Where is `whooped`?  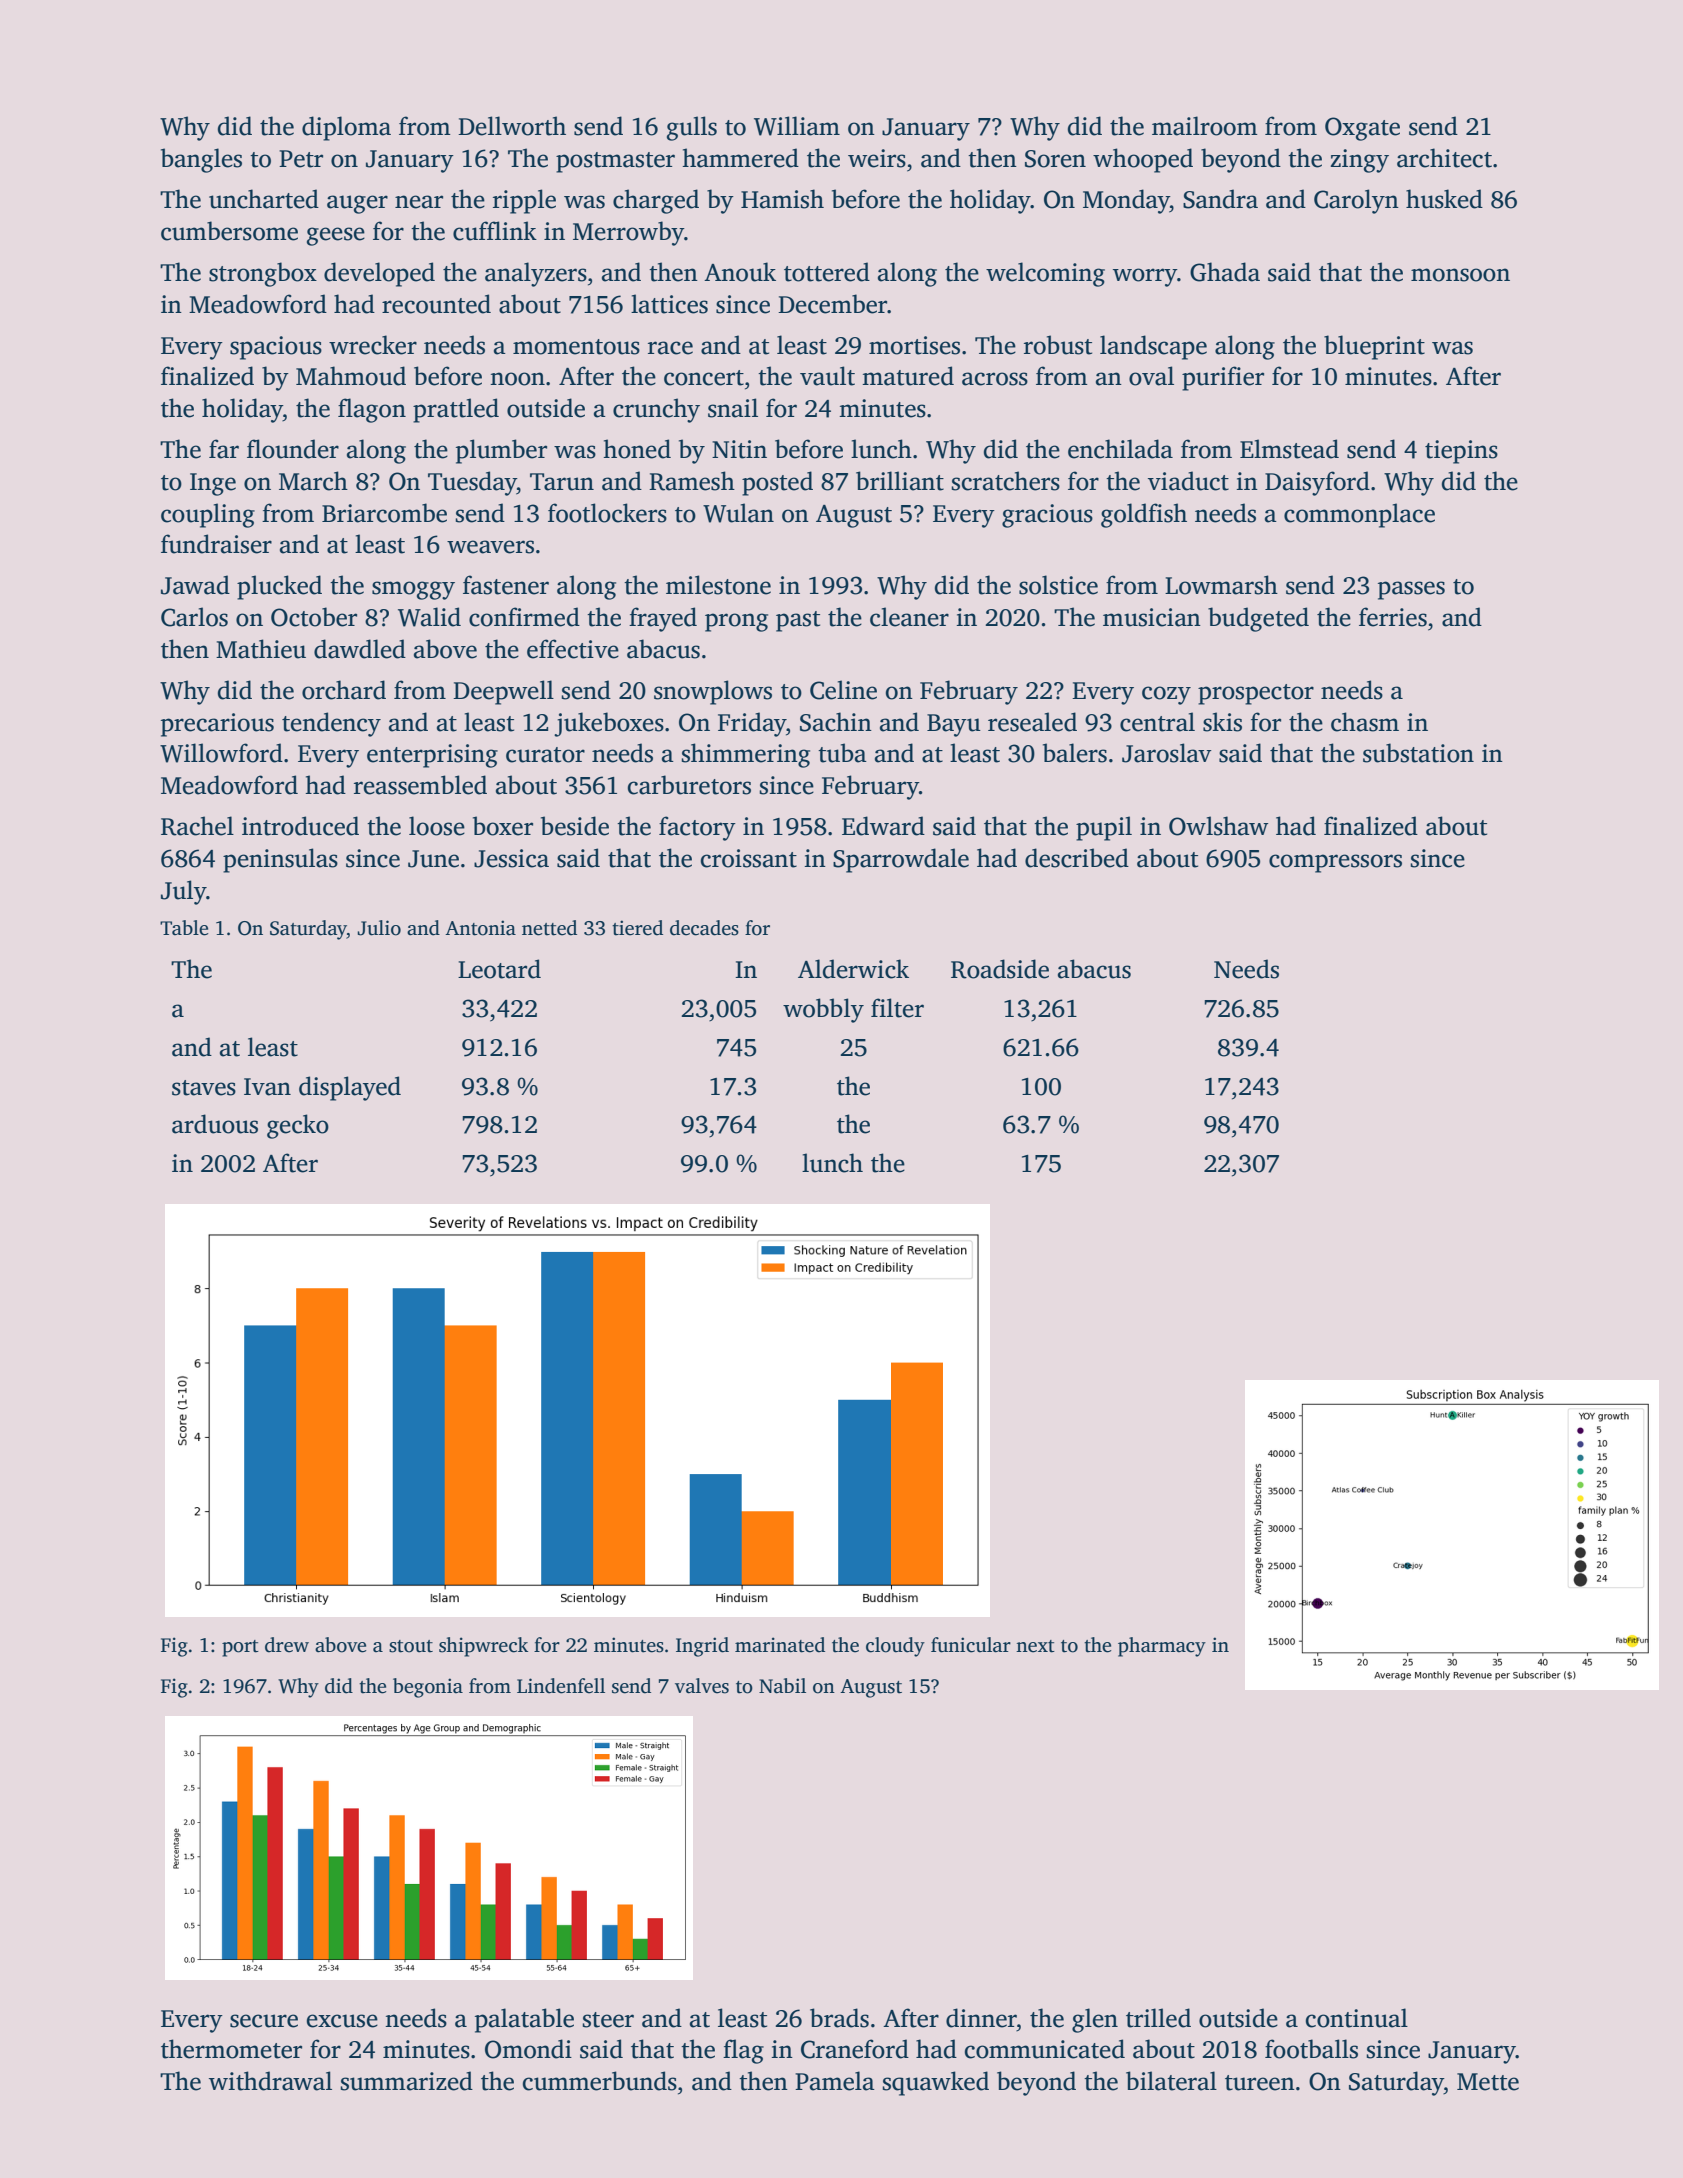
whooped is located at coordinates (1143, 160).
